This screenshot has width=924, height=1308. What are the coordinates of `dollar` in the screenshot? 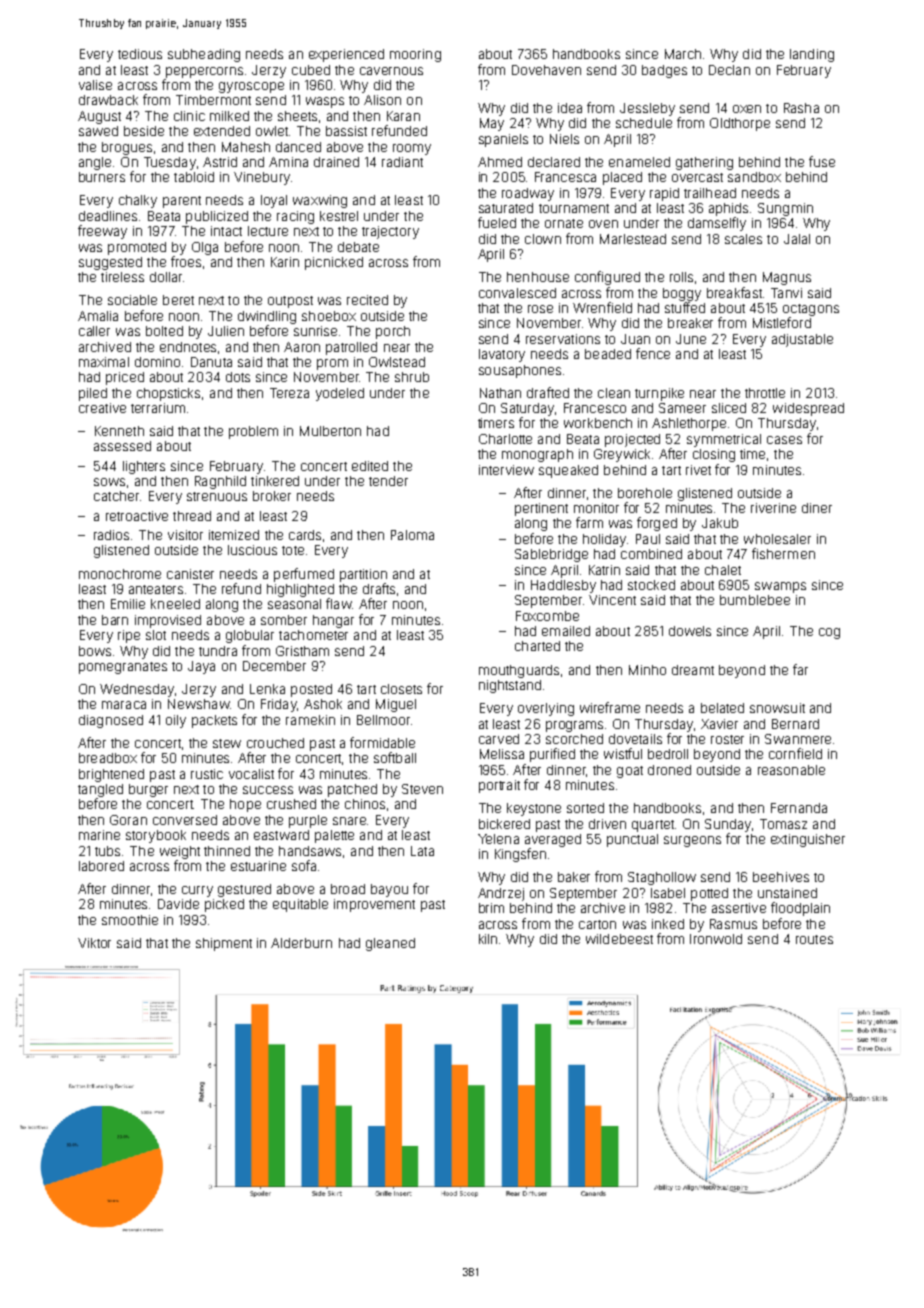 It's located at (166, 277).
